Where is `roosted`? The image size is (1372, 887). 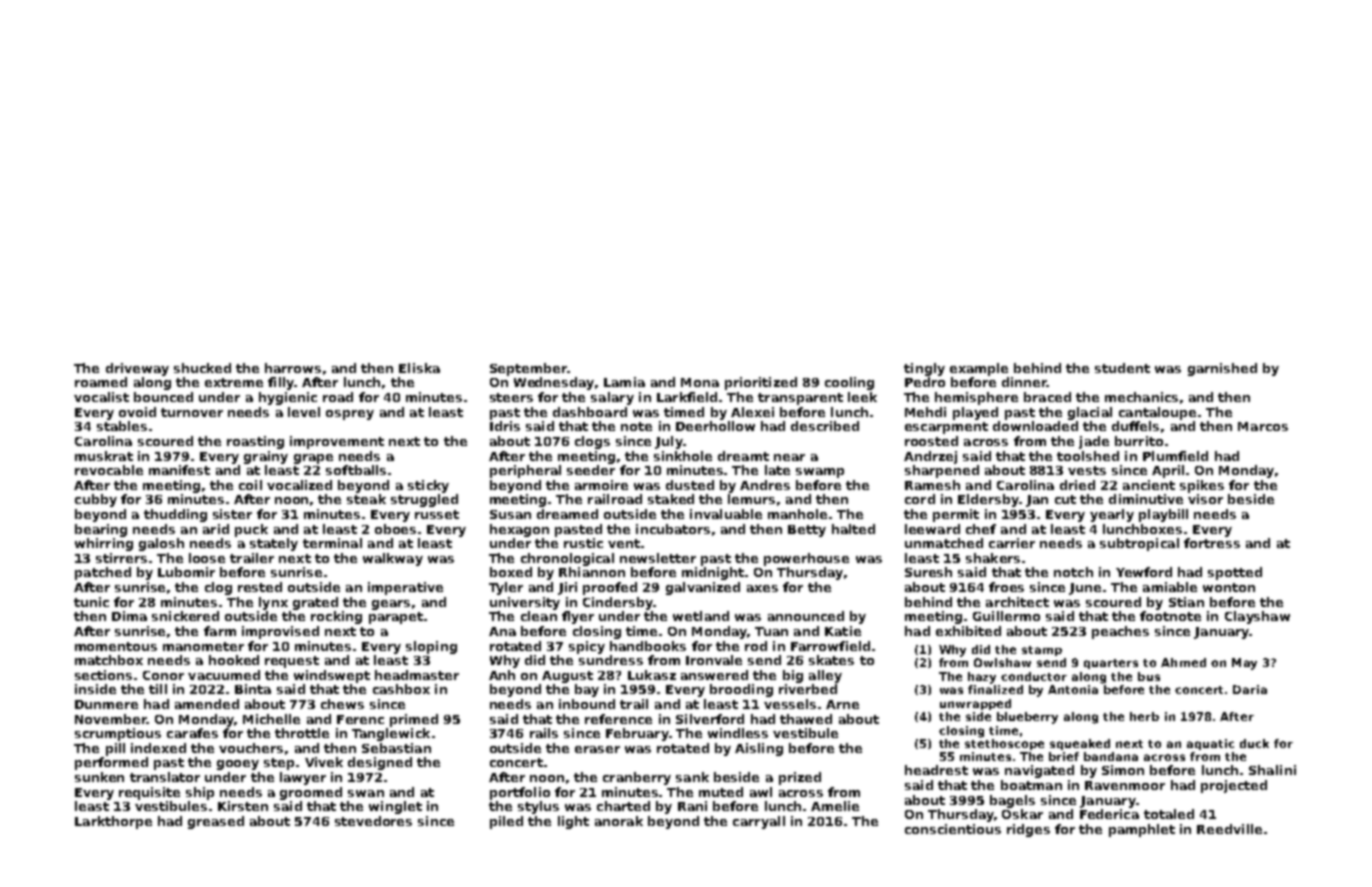 roosted is located at coordinates (931, 441).
